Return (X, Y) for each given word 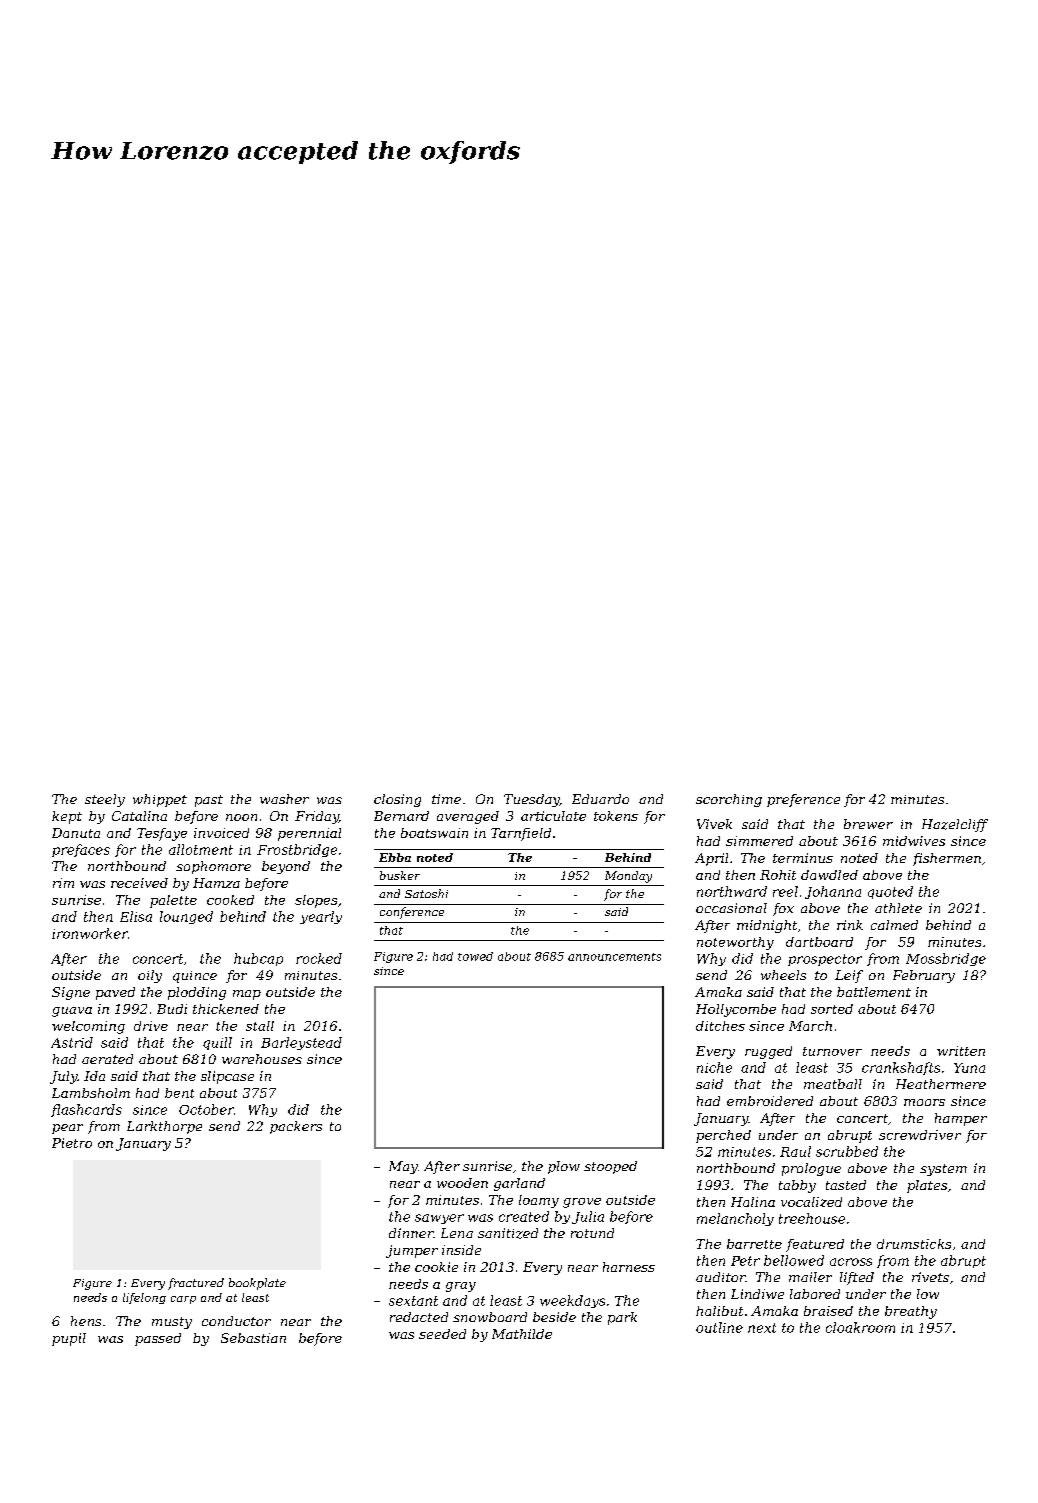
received (139, 883)
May (403, 1167)
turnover (832, 1051)
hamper (961, 1119)
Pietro (72, 1143)
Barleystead (301, 1043)
